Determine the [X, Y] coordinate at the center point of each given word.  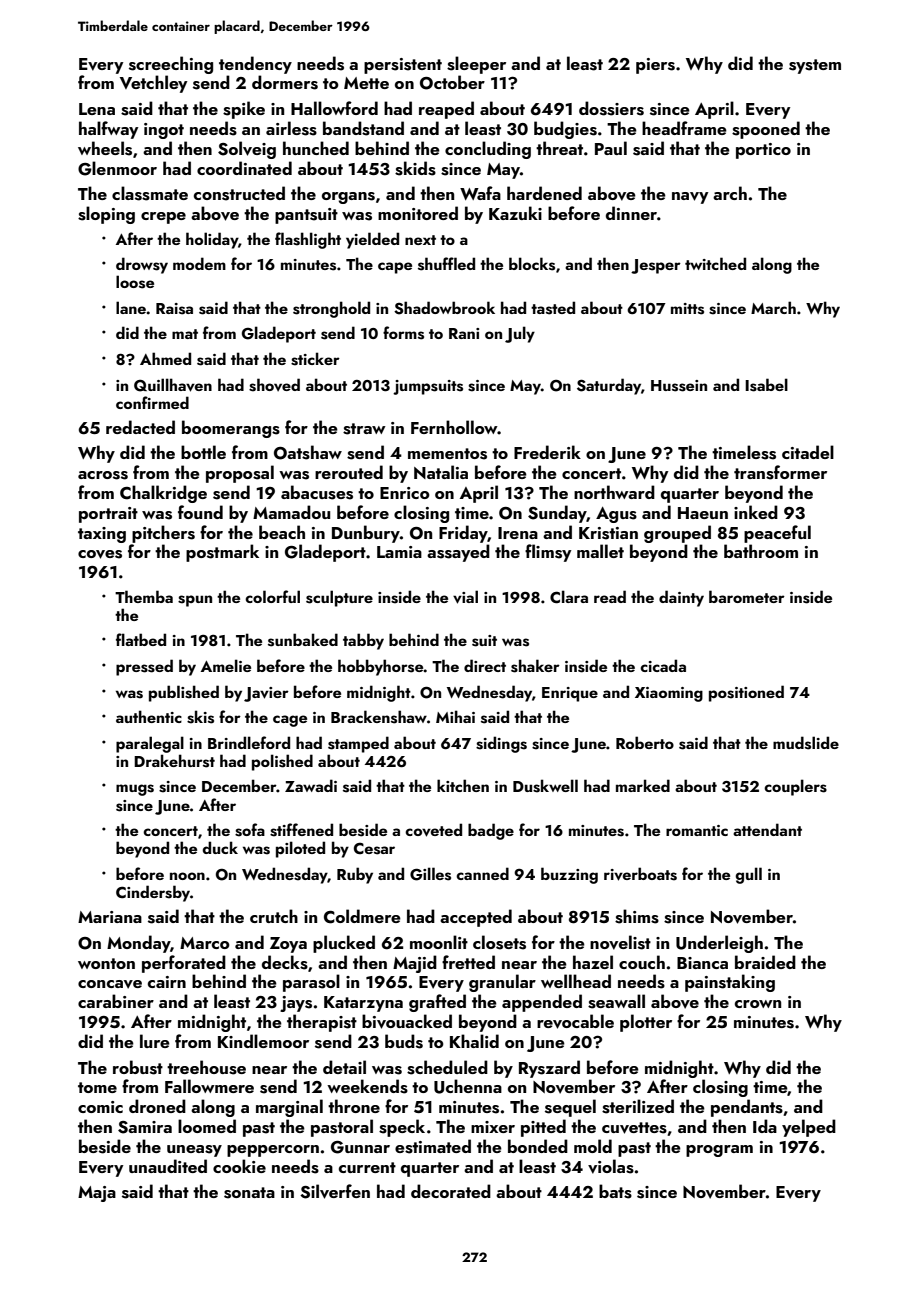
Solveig [247, 150]
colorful [272, 596]
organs [348, 198]
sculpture [339, 598]
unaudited [168, 1166]
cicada [663, 665]
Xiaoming [669, 694]
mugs [135, 790]
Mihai [455, 716]
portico [763, 151]
